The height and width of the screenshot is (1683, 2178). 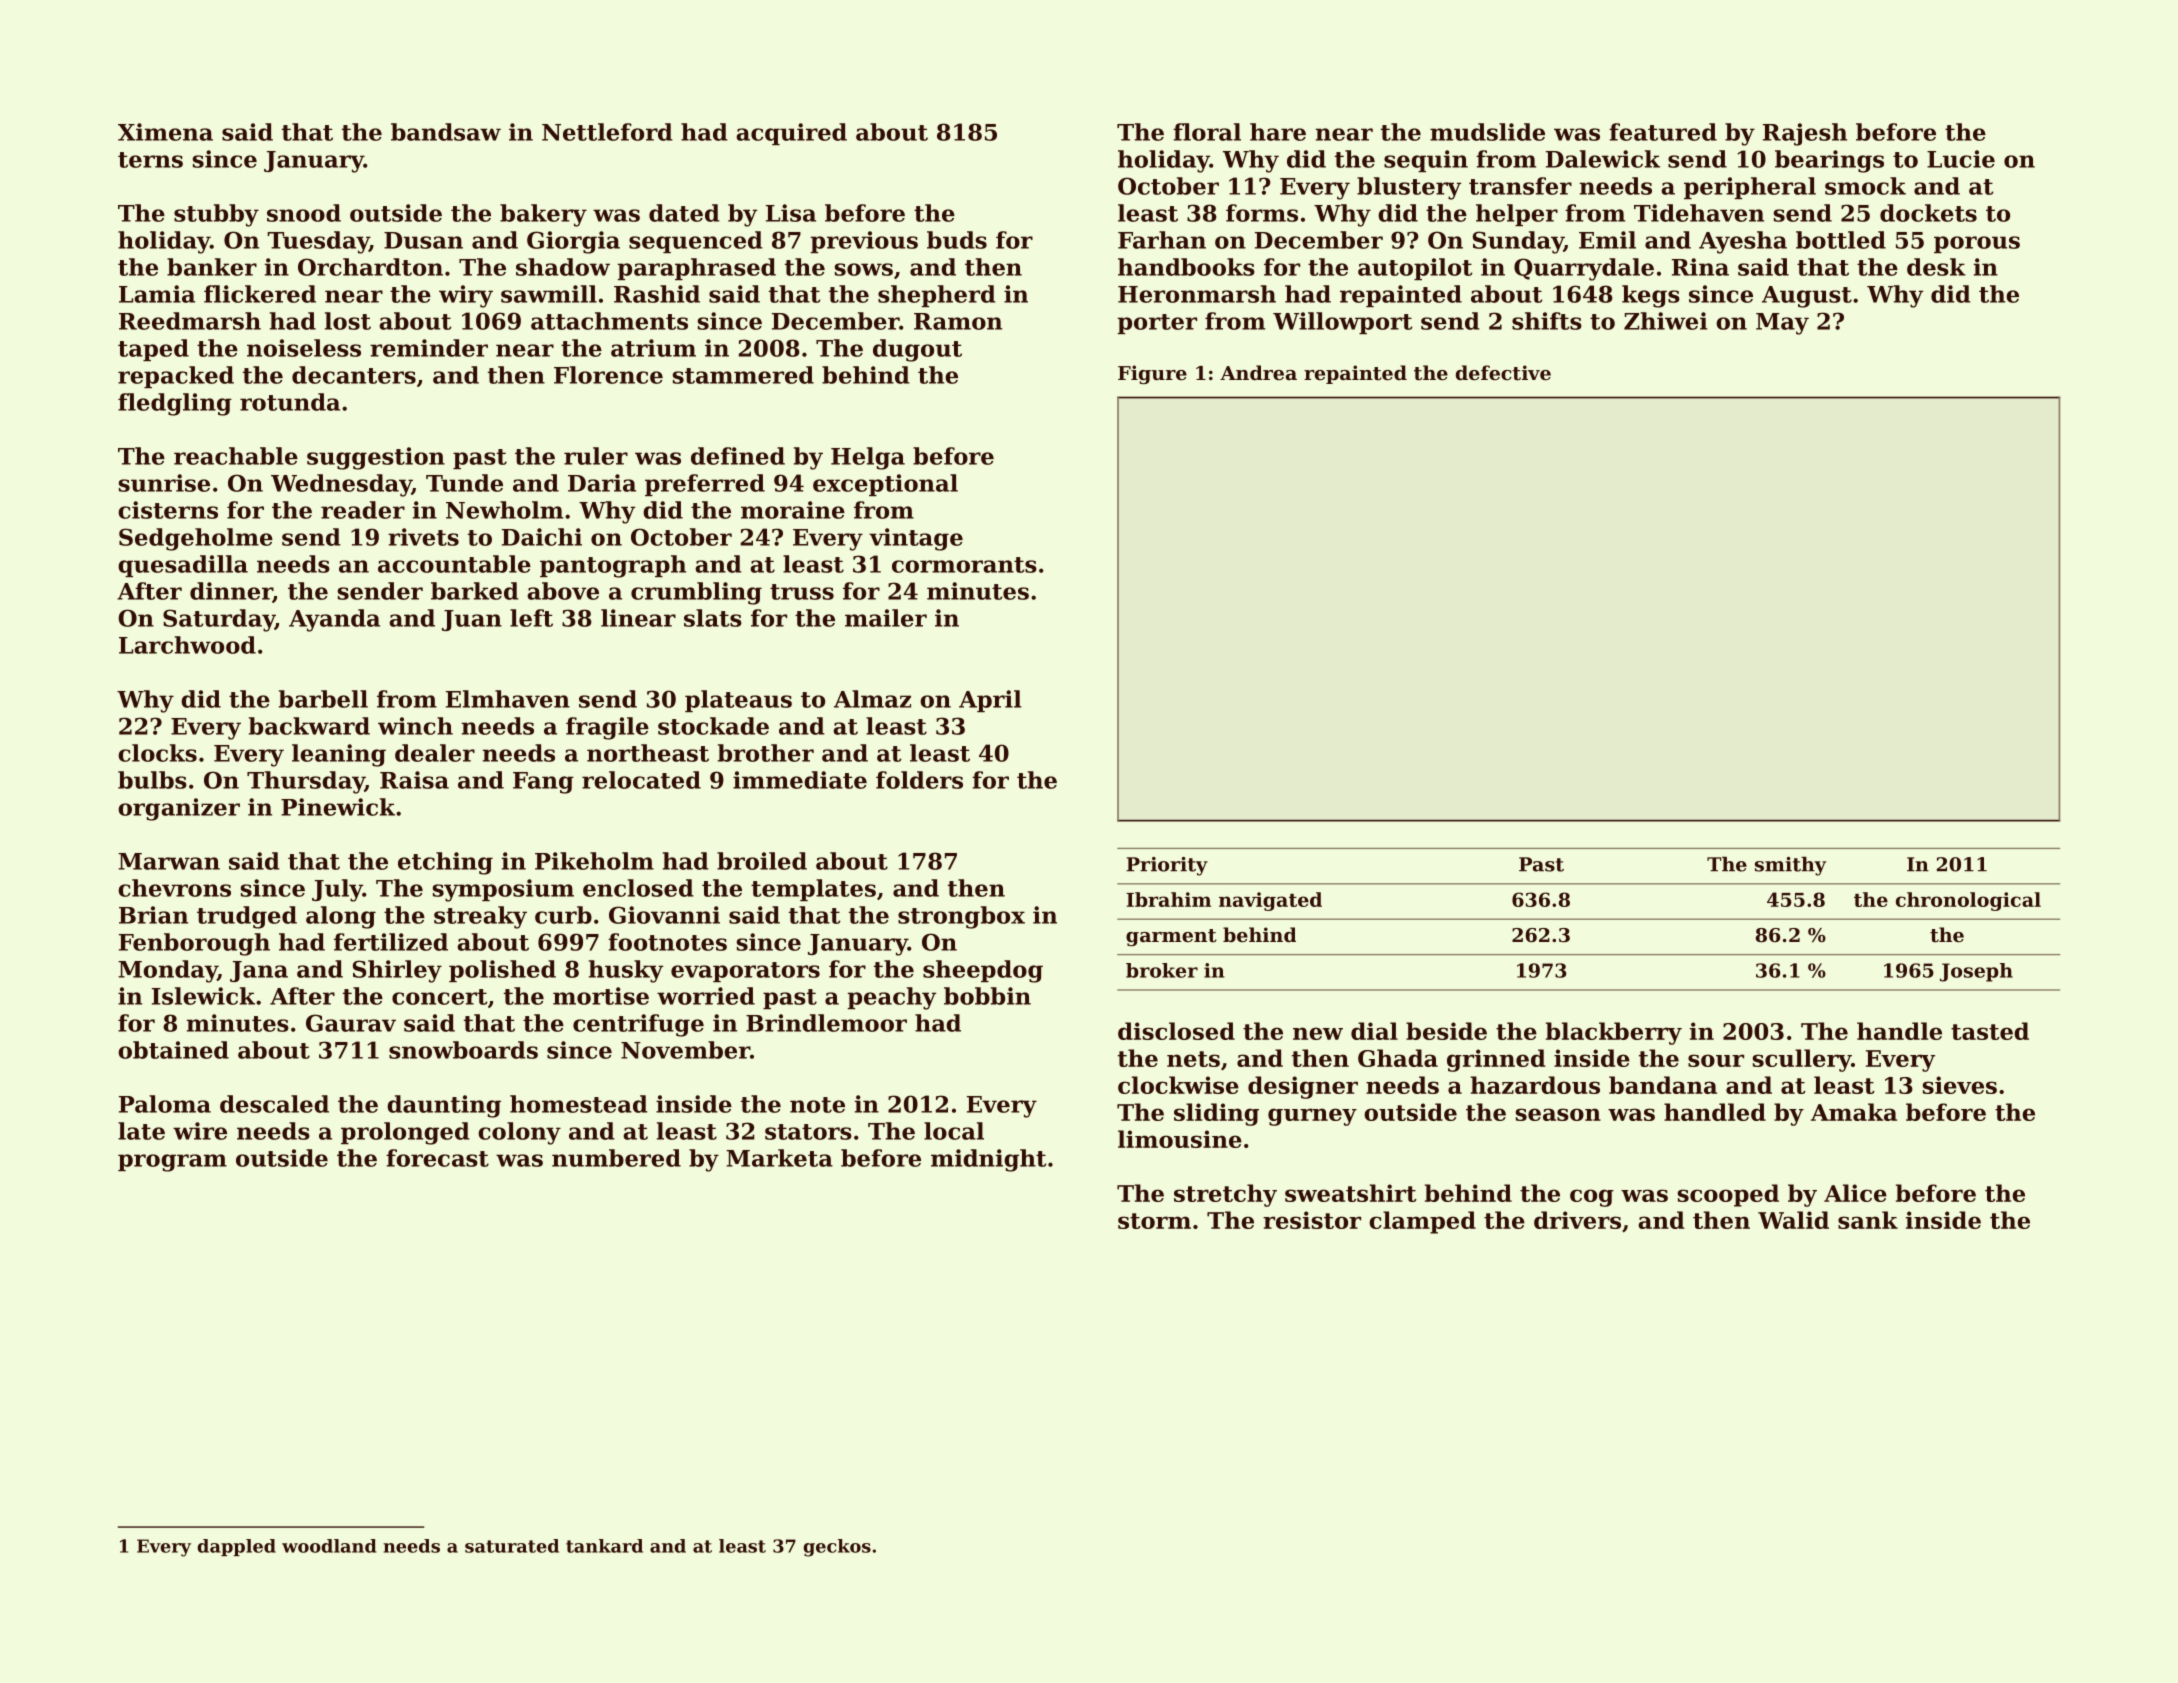 I want to click on mailer, so click(x=886, y=618).
